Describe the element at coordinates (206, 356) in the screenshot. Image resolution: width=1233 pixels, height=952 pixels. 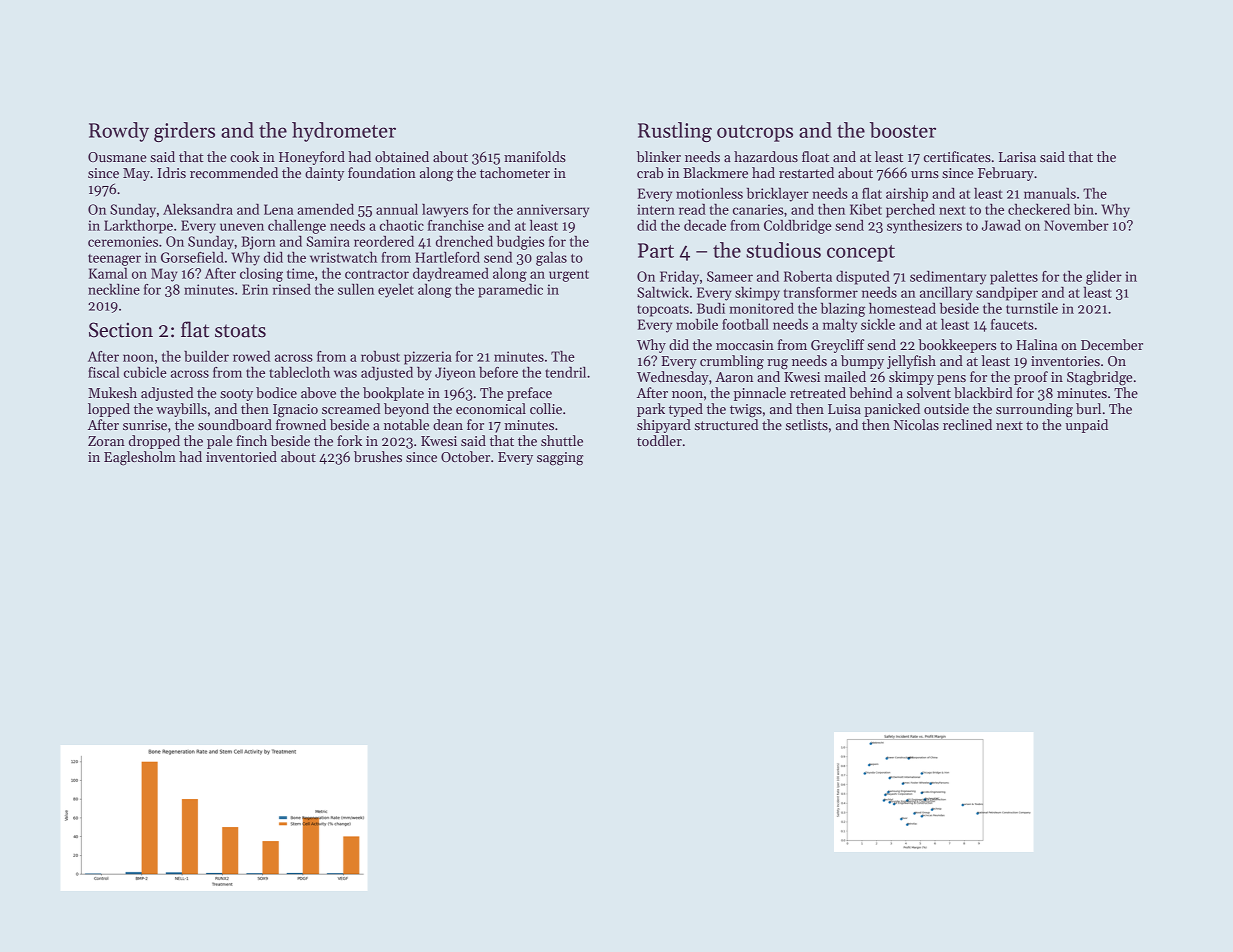
I see `builder` at that location.
